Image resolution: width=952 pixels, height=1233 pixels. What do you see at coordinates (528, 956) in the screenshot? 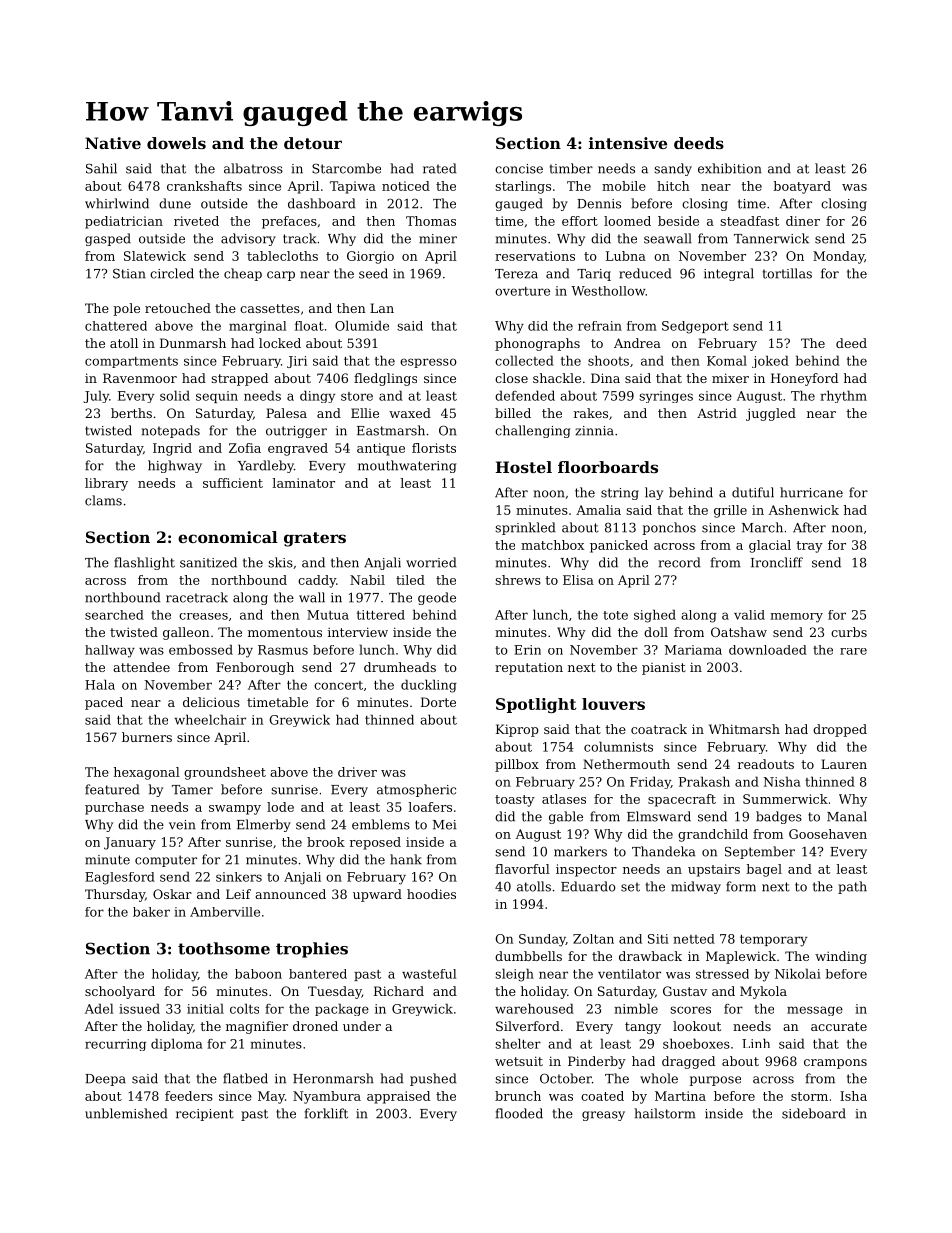
I see `dumbbells` at bounding box center [528, 956].
